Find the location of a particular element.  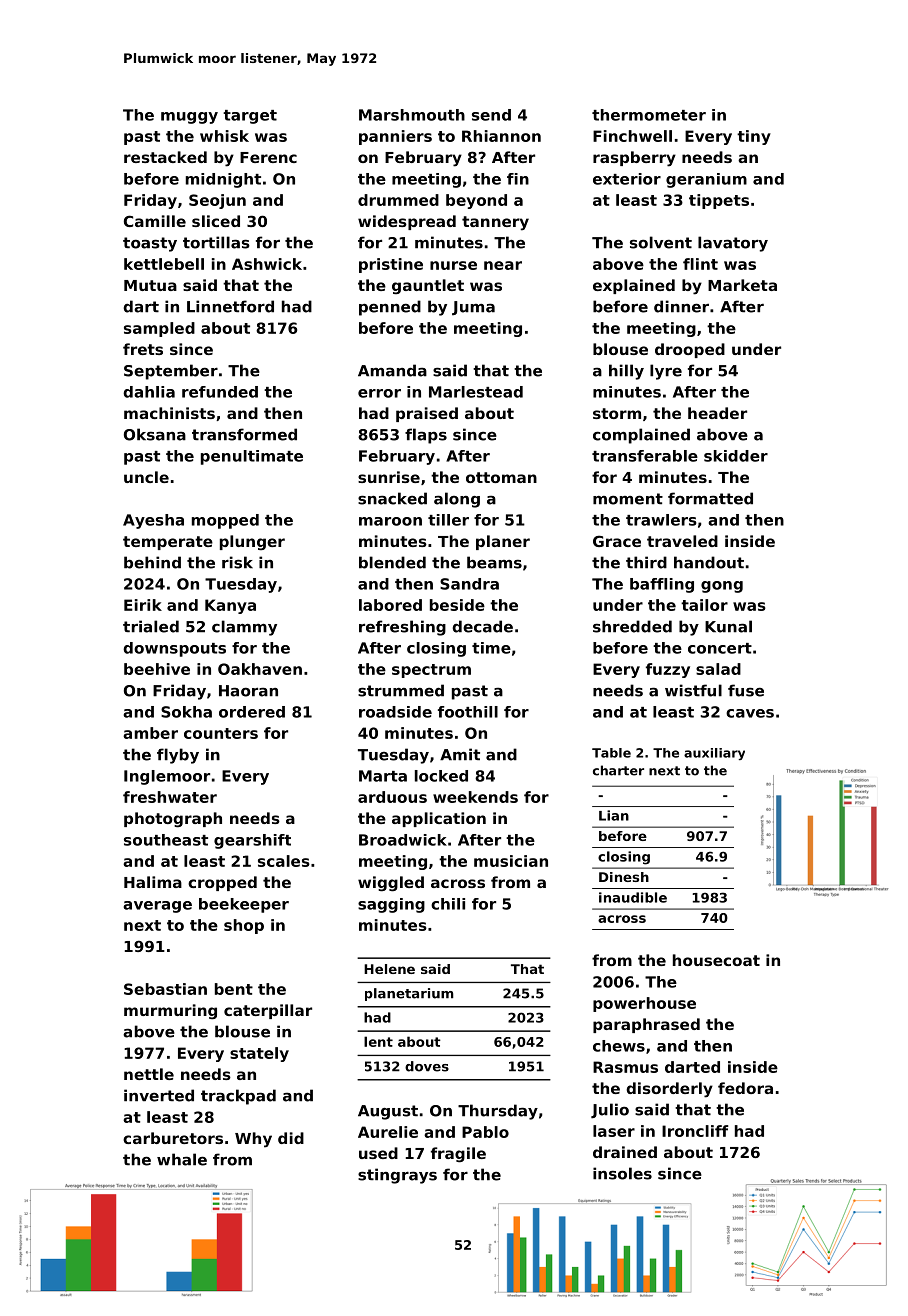

beside is located at coordinates (457, 605).
